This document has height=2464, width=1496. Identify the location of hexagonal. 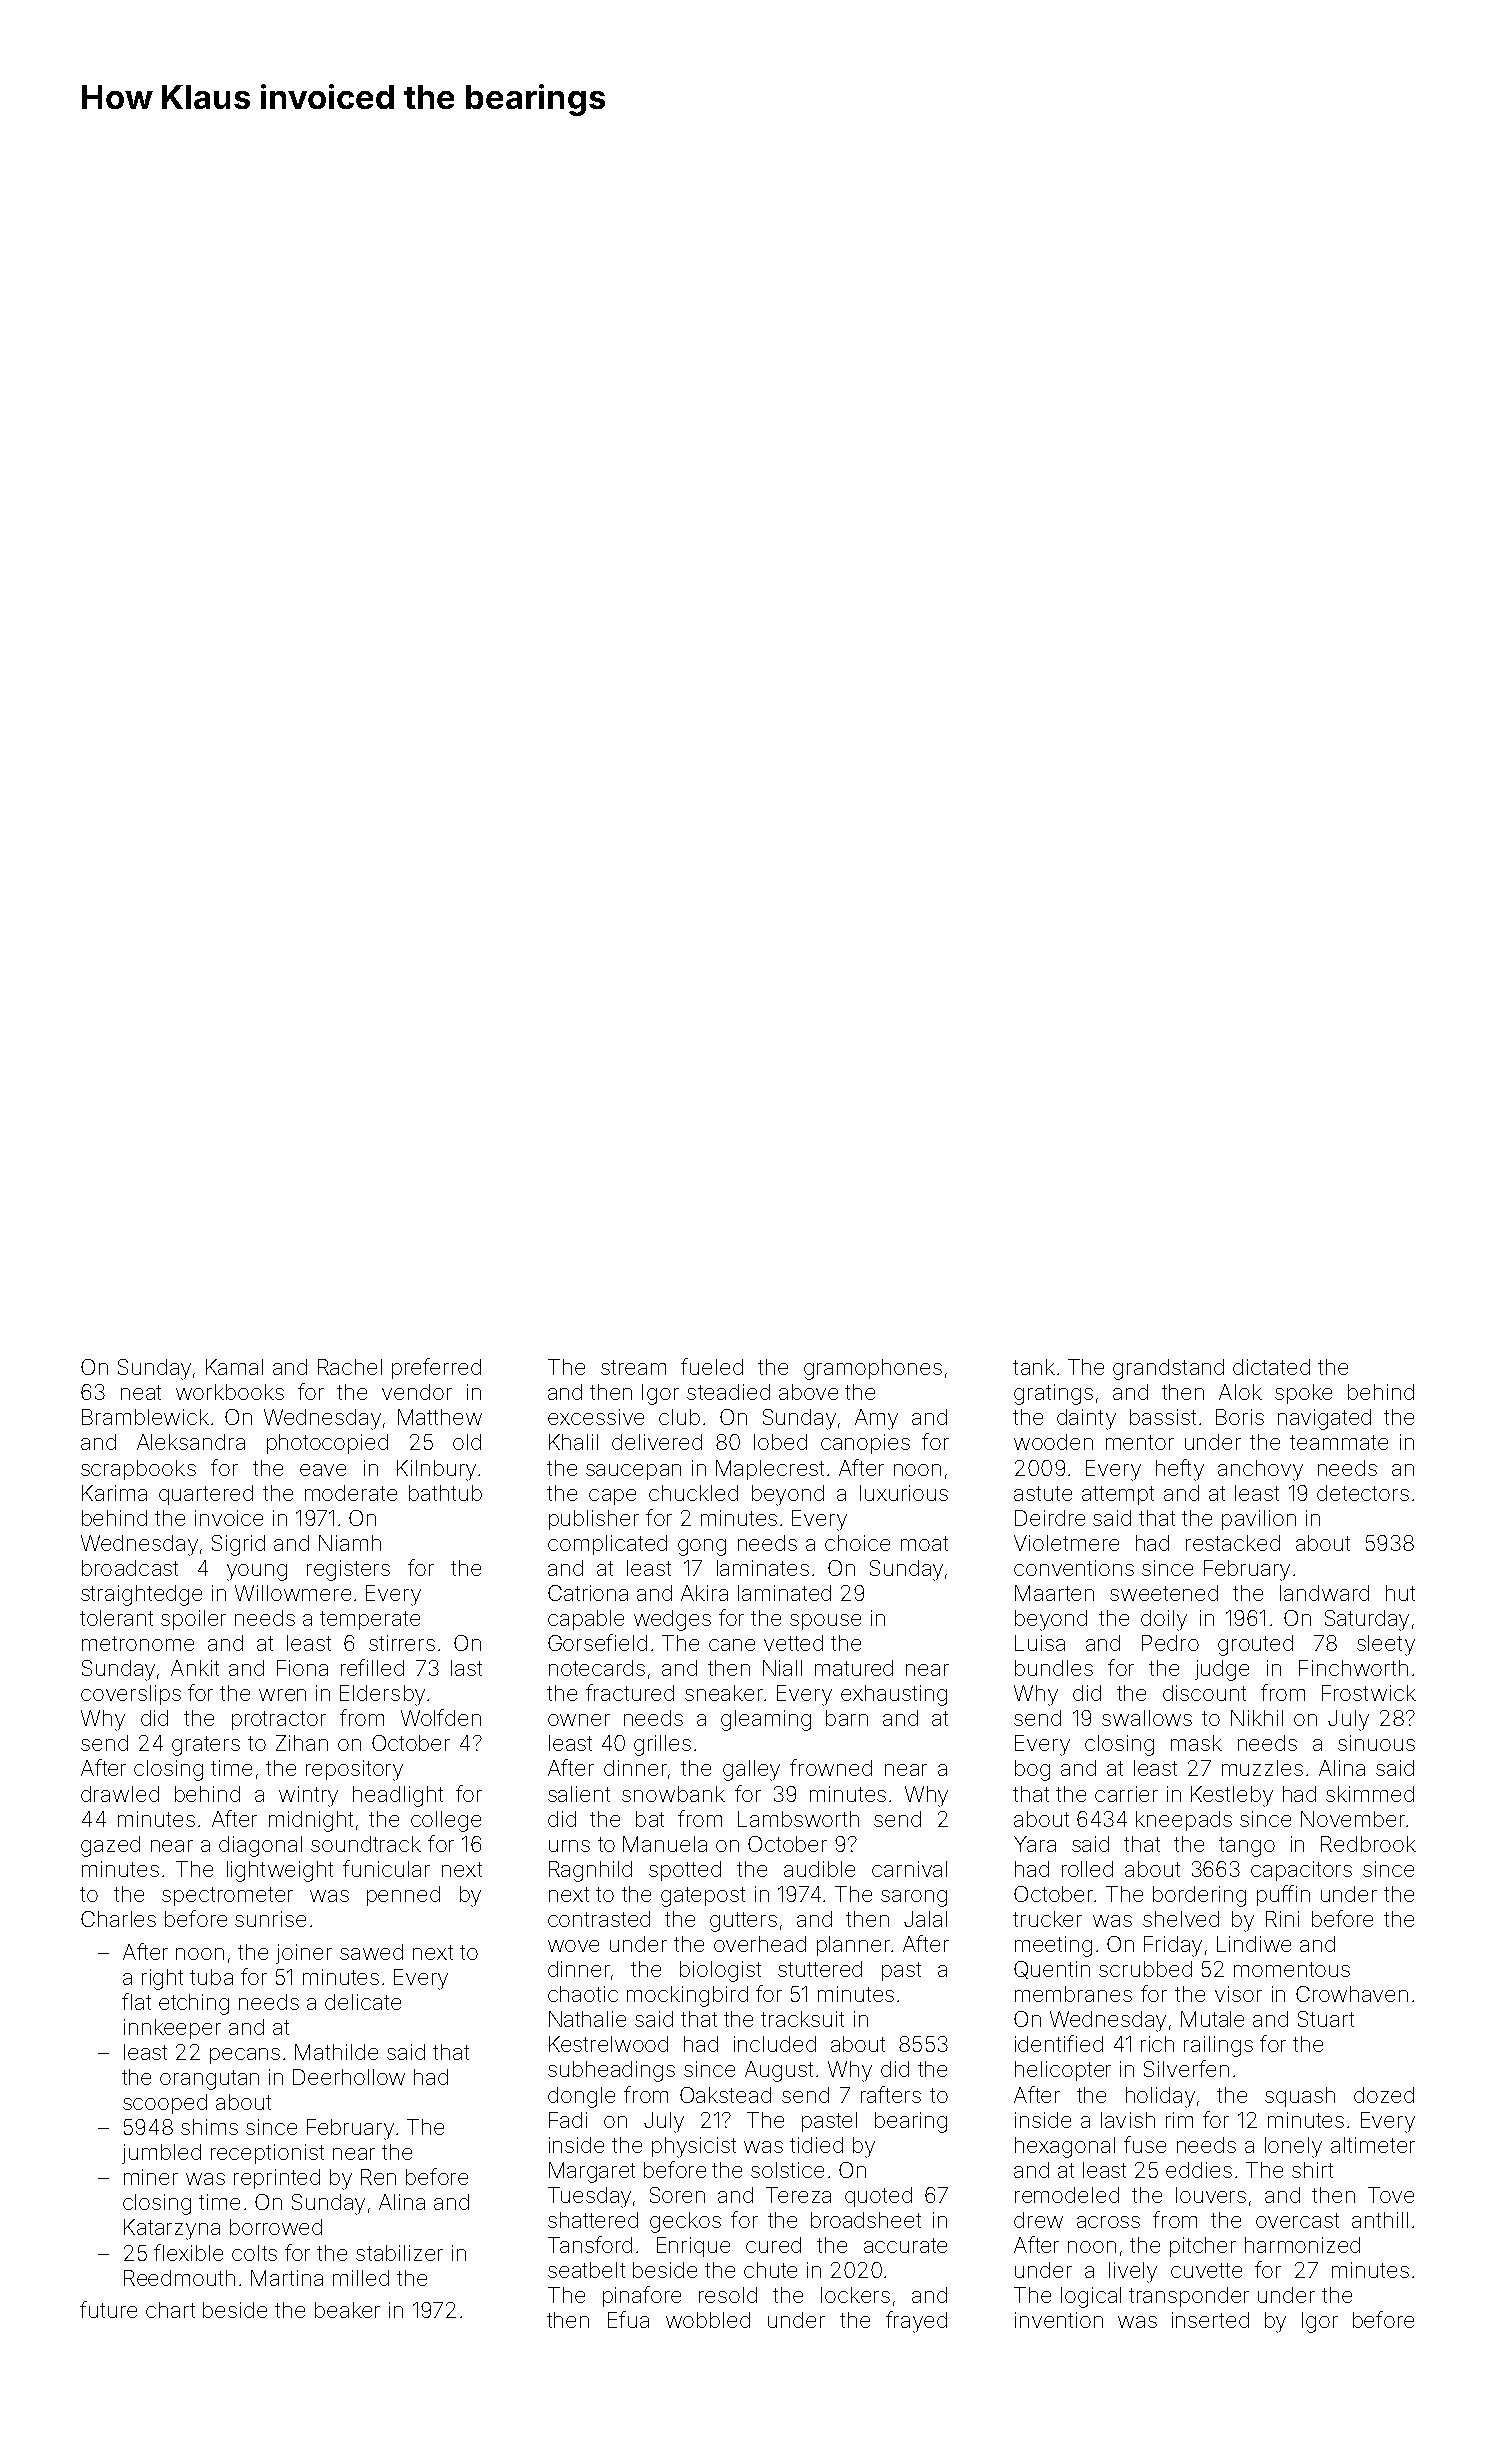
(1065, 2147).
